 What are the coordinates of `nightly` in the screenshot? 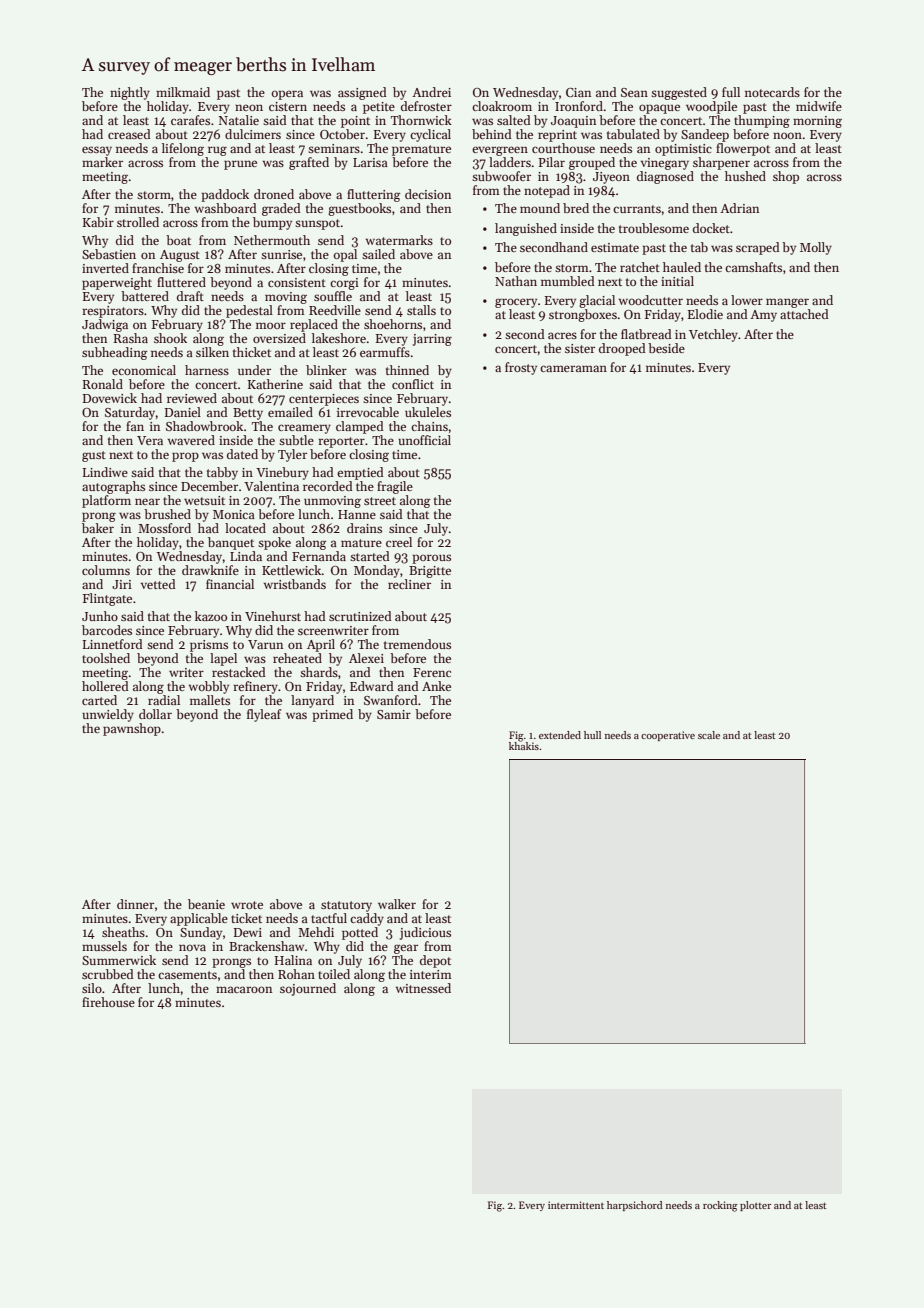 It's located at (130, 93).
